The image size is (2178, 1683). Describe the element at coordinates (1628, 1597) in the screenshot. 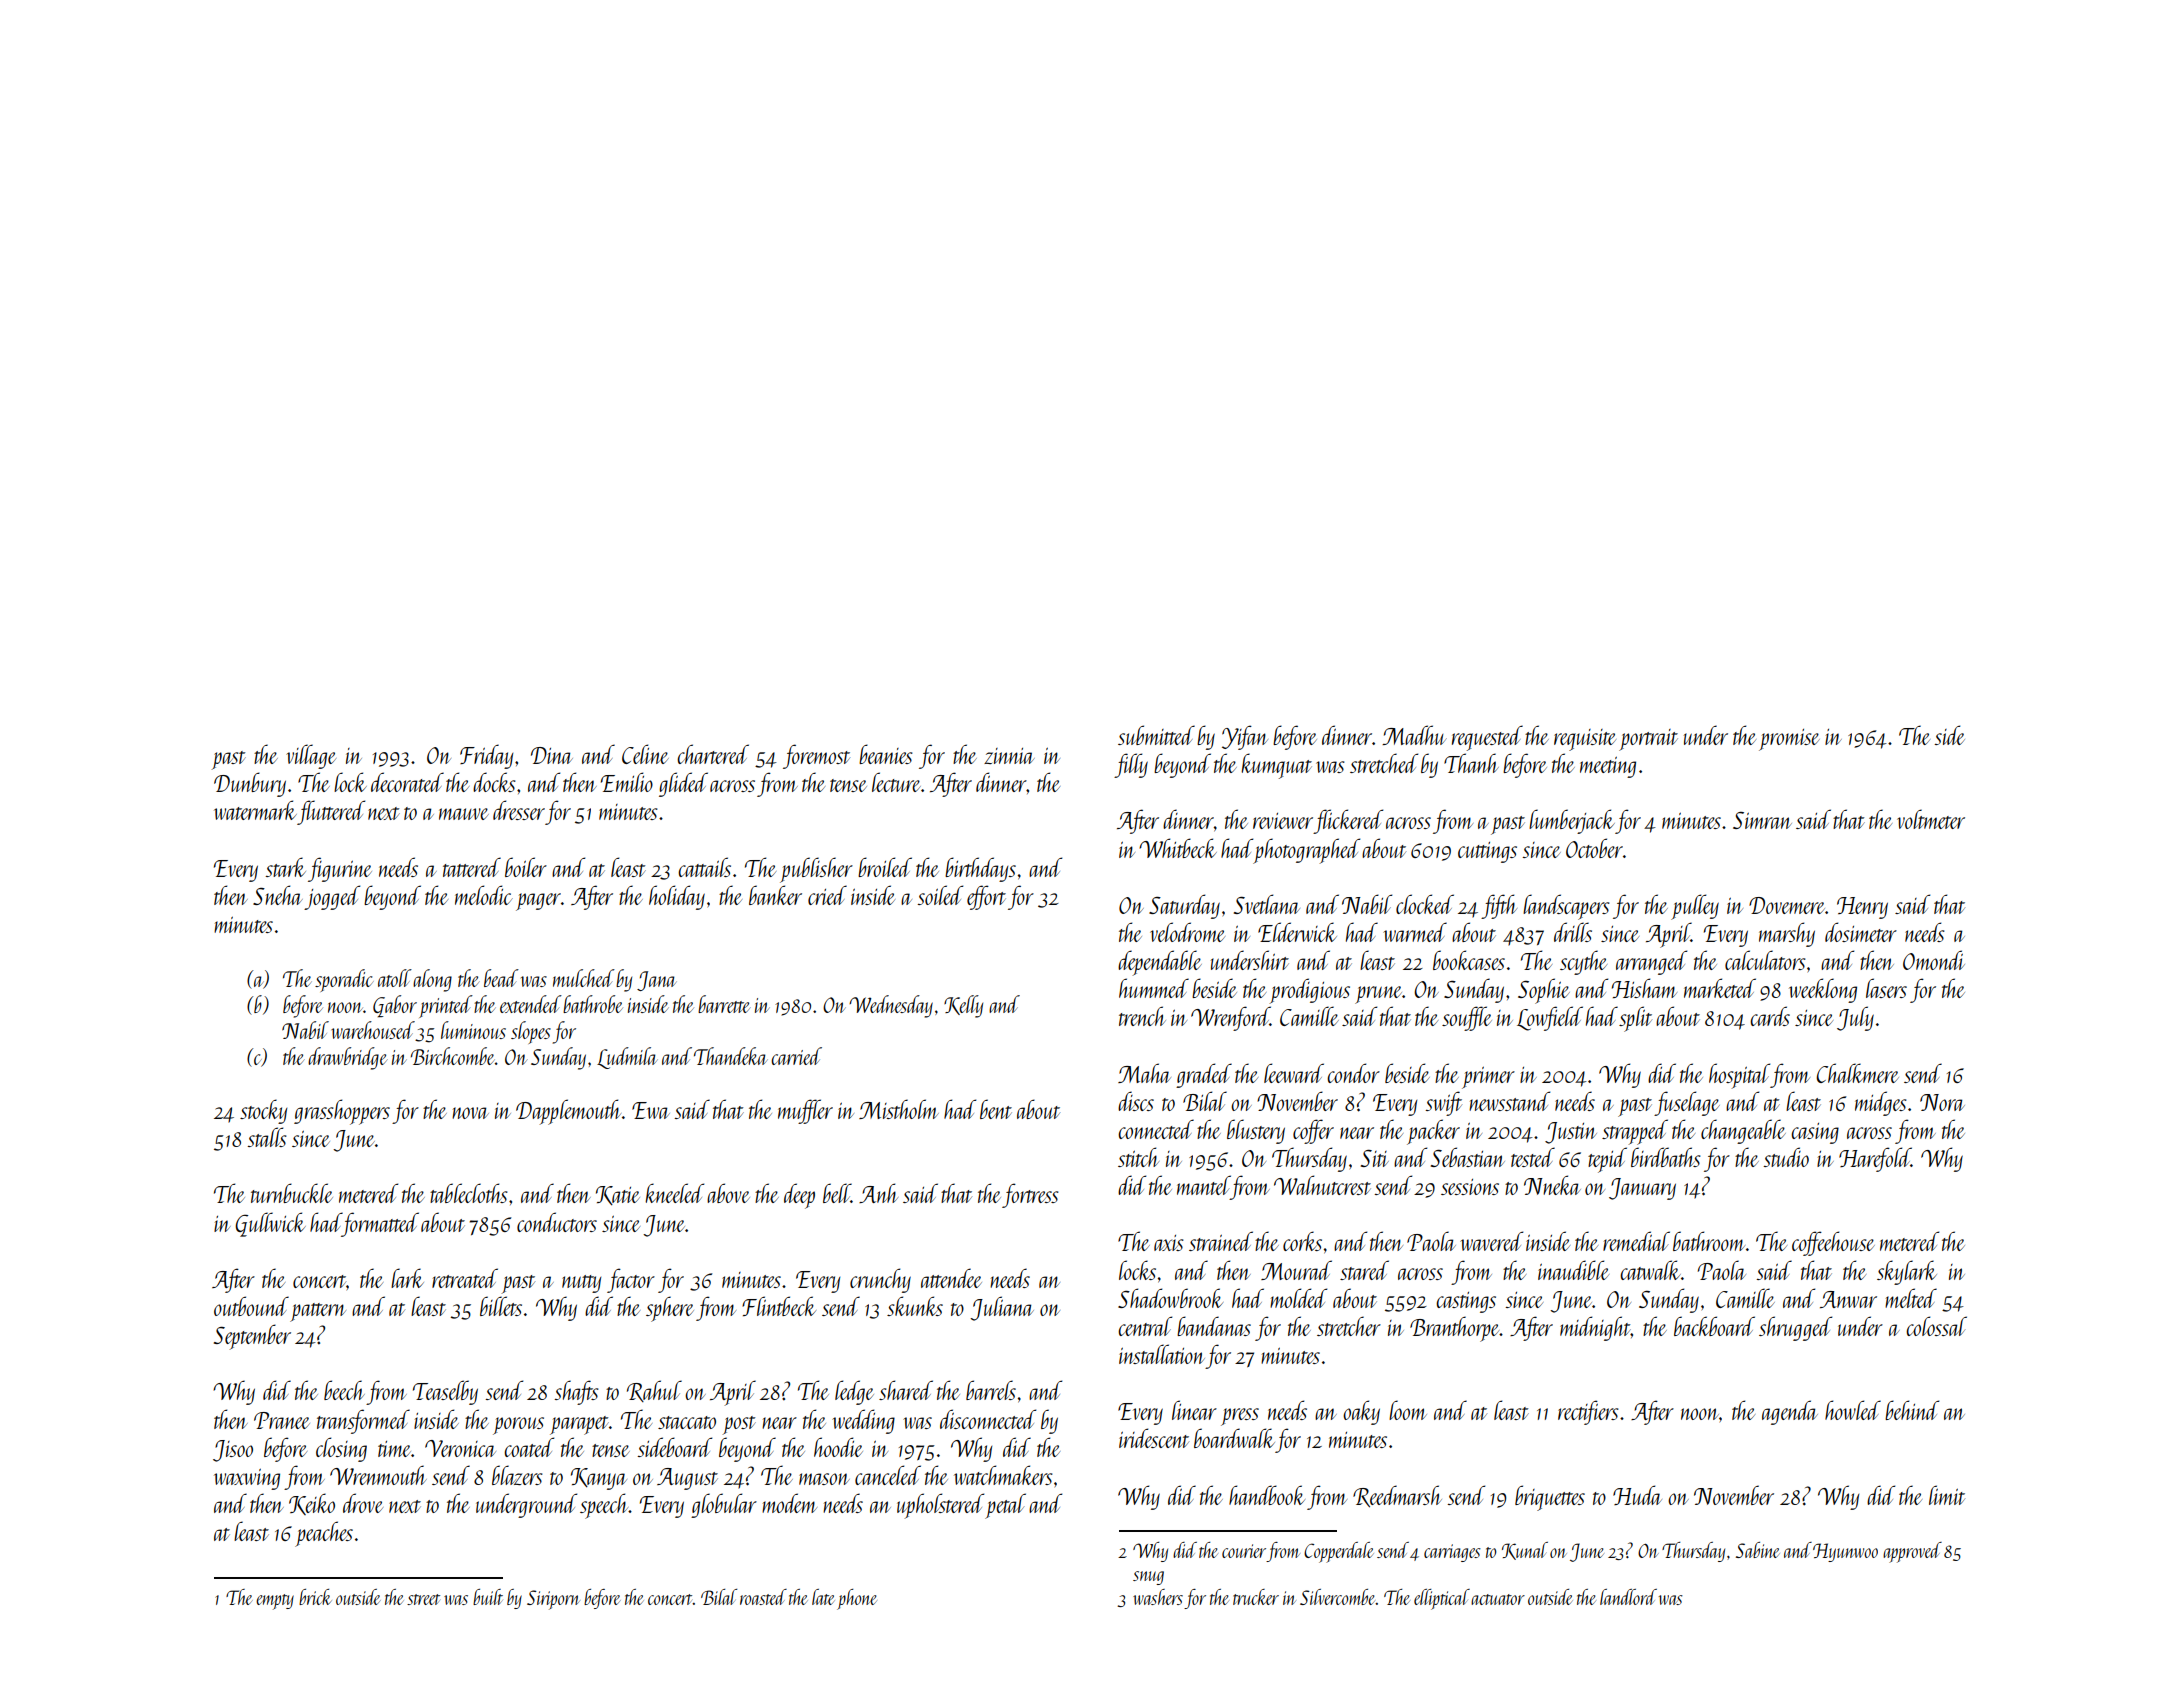

I see `landlord` at that location.
